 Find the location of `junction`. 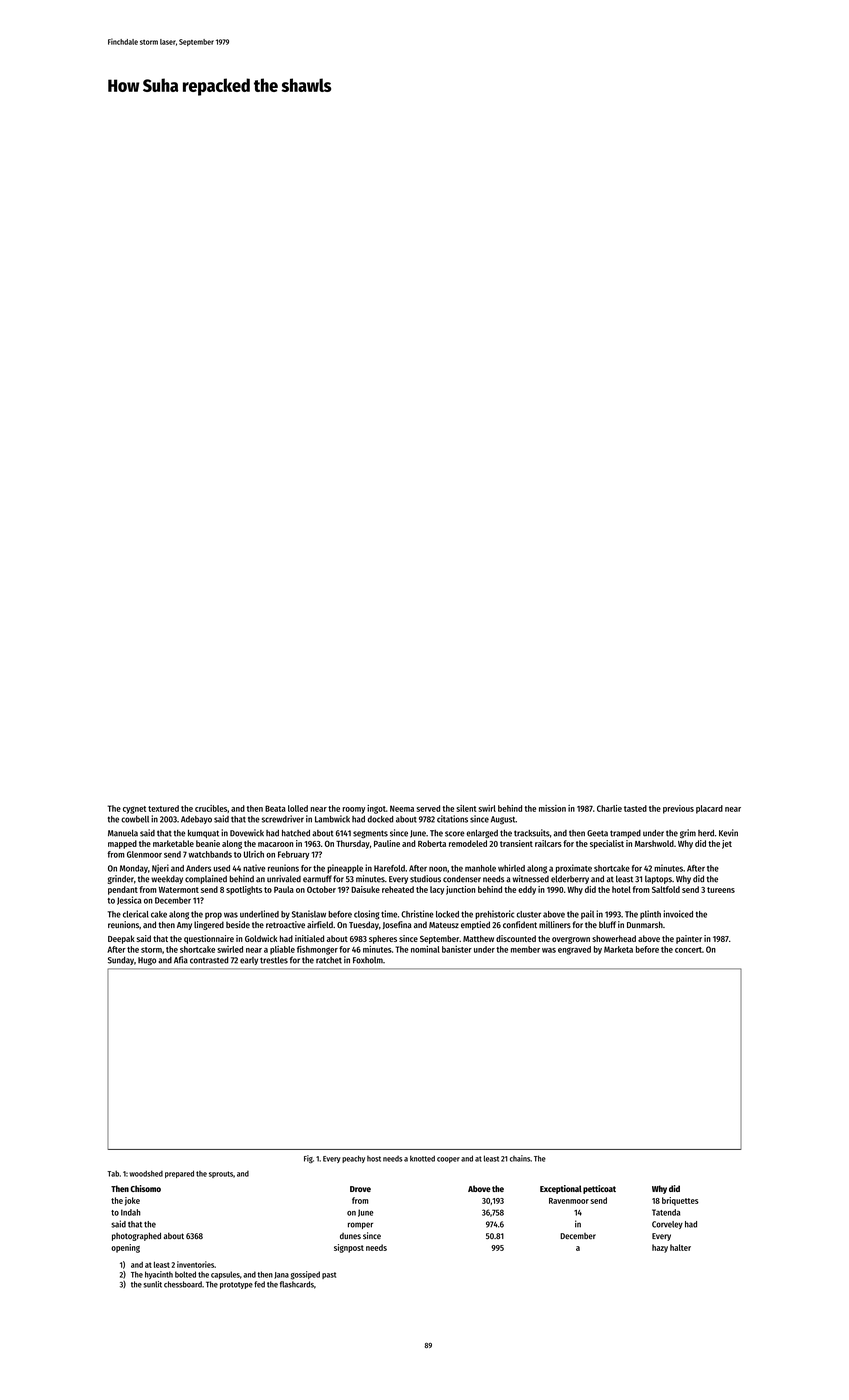

junction is located at coordinates (460, 890).
